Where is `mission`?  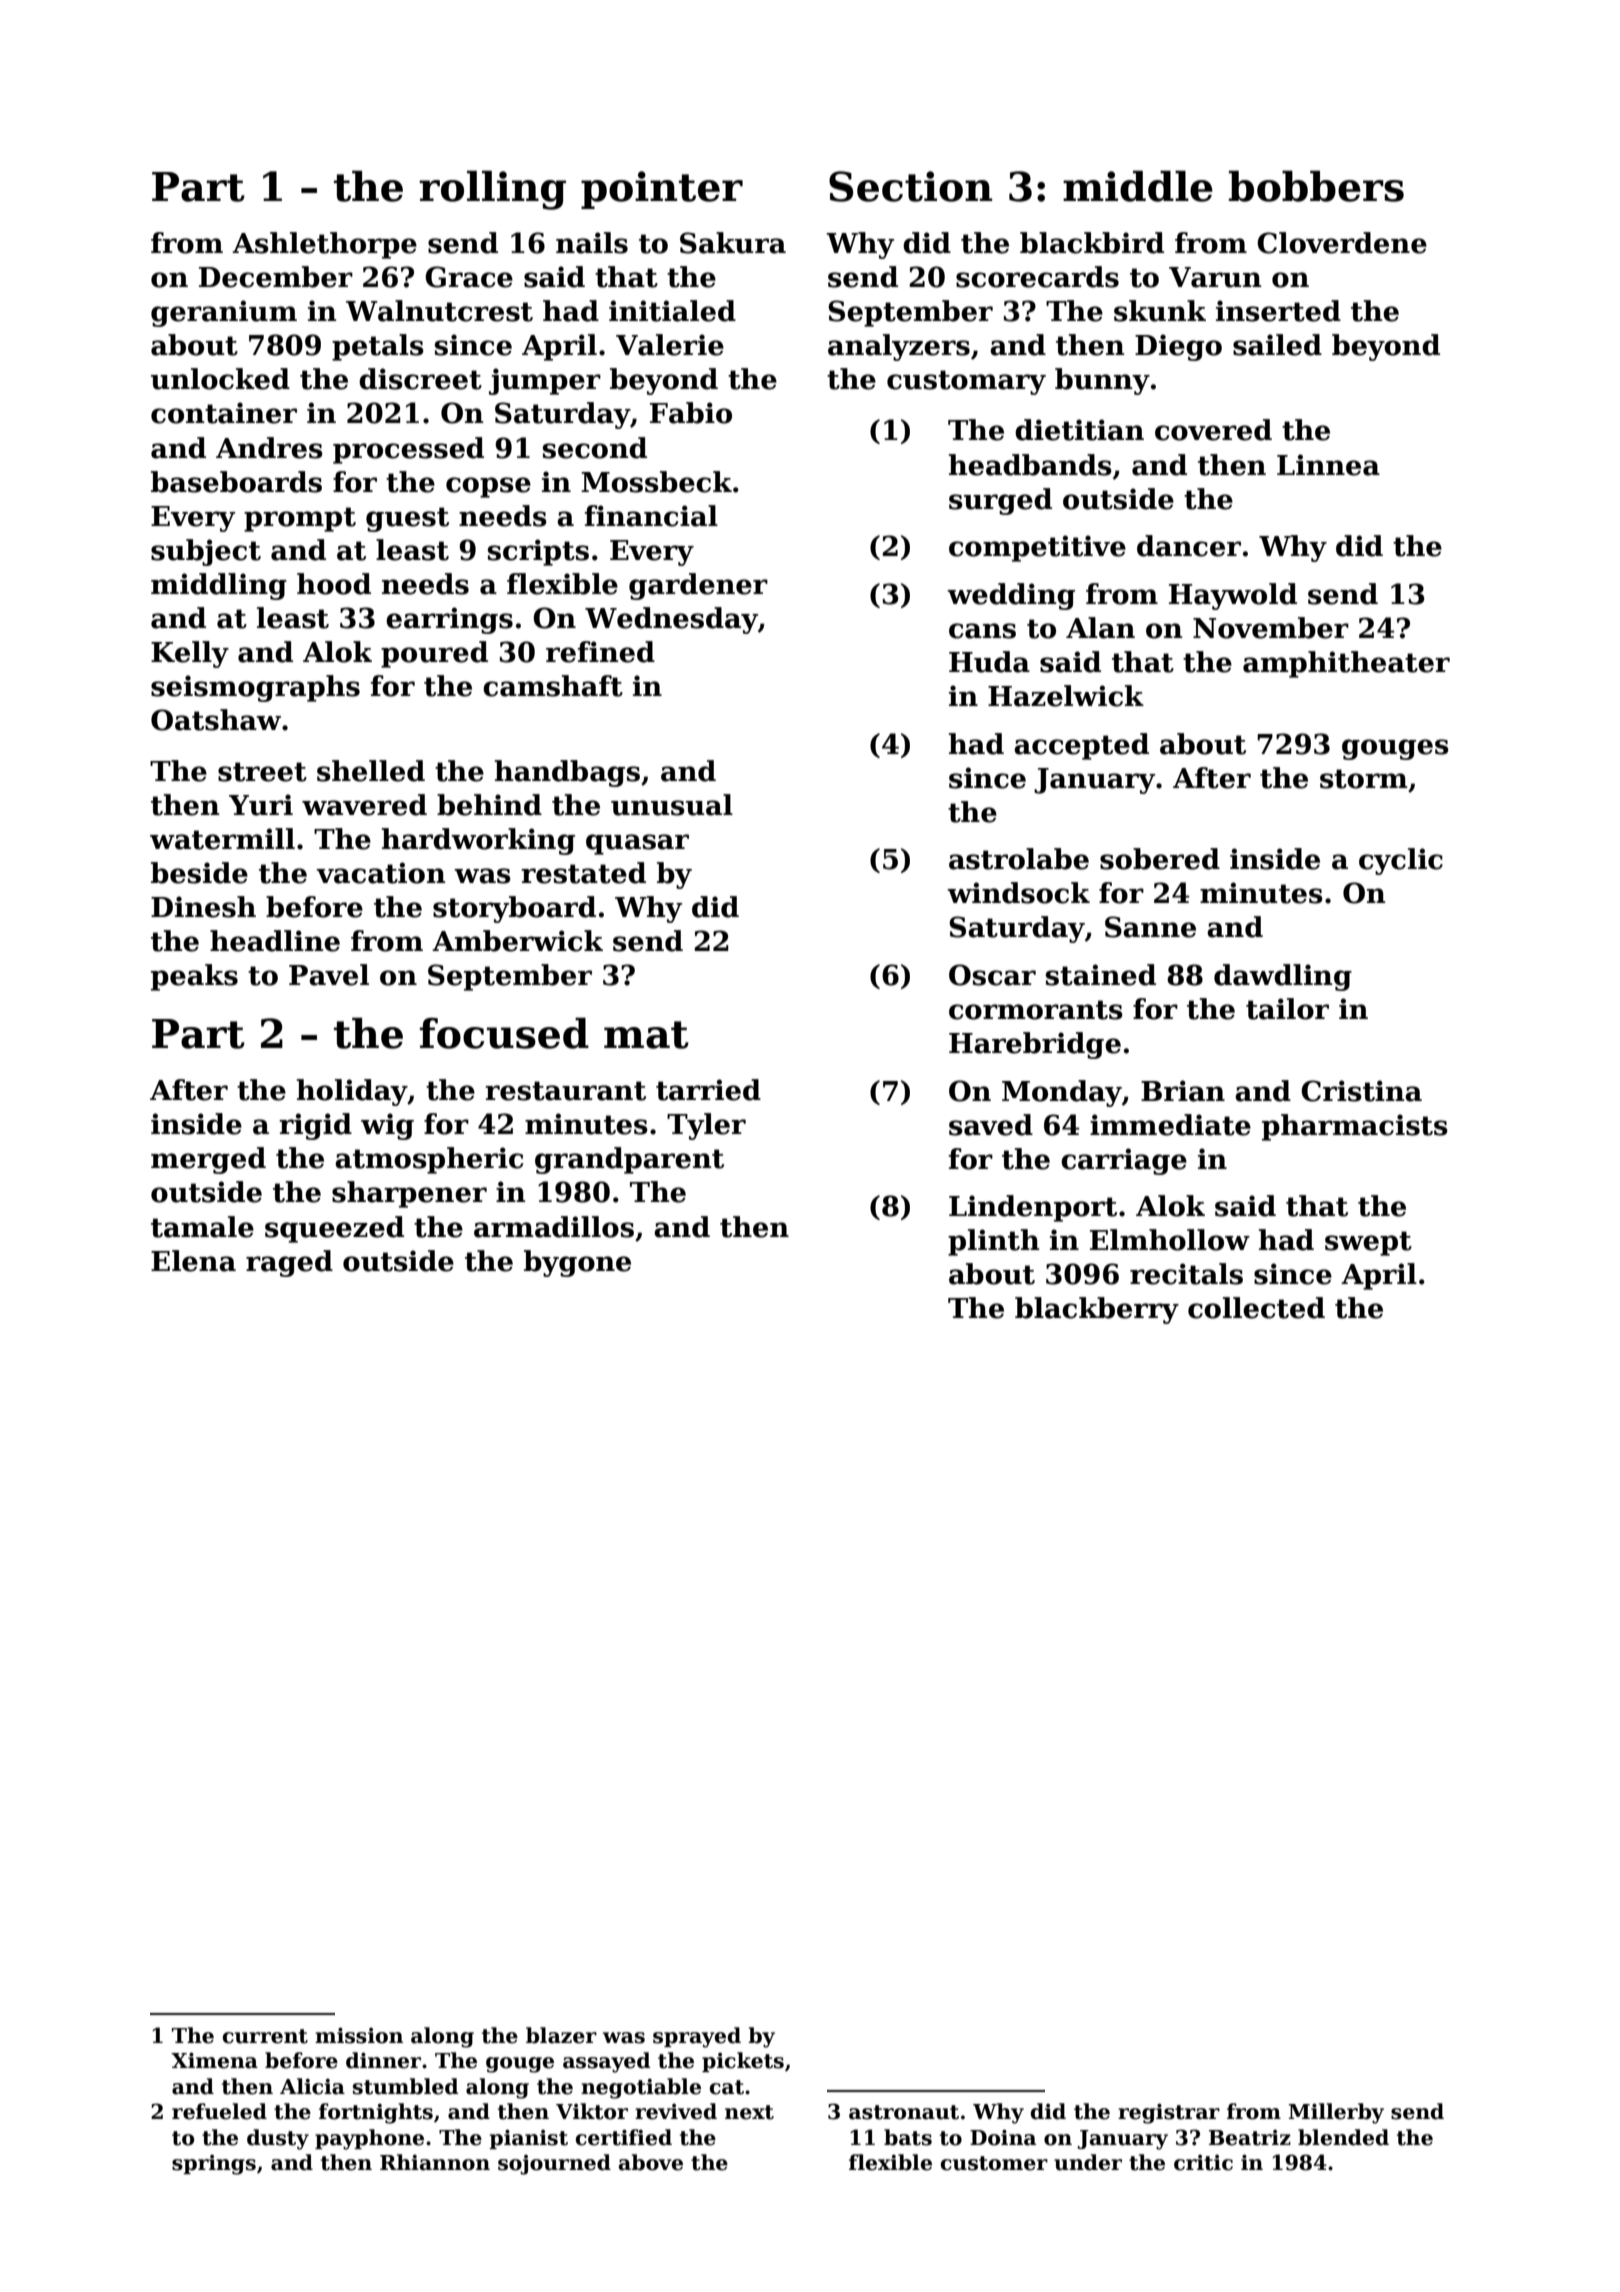
mission is located at coordinates (359, 2035).
